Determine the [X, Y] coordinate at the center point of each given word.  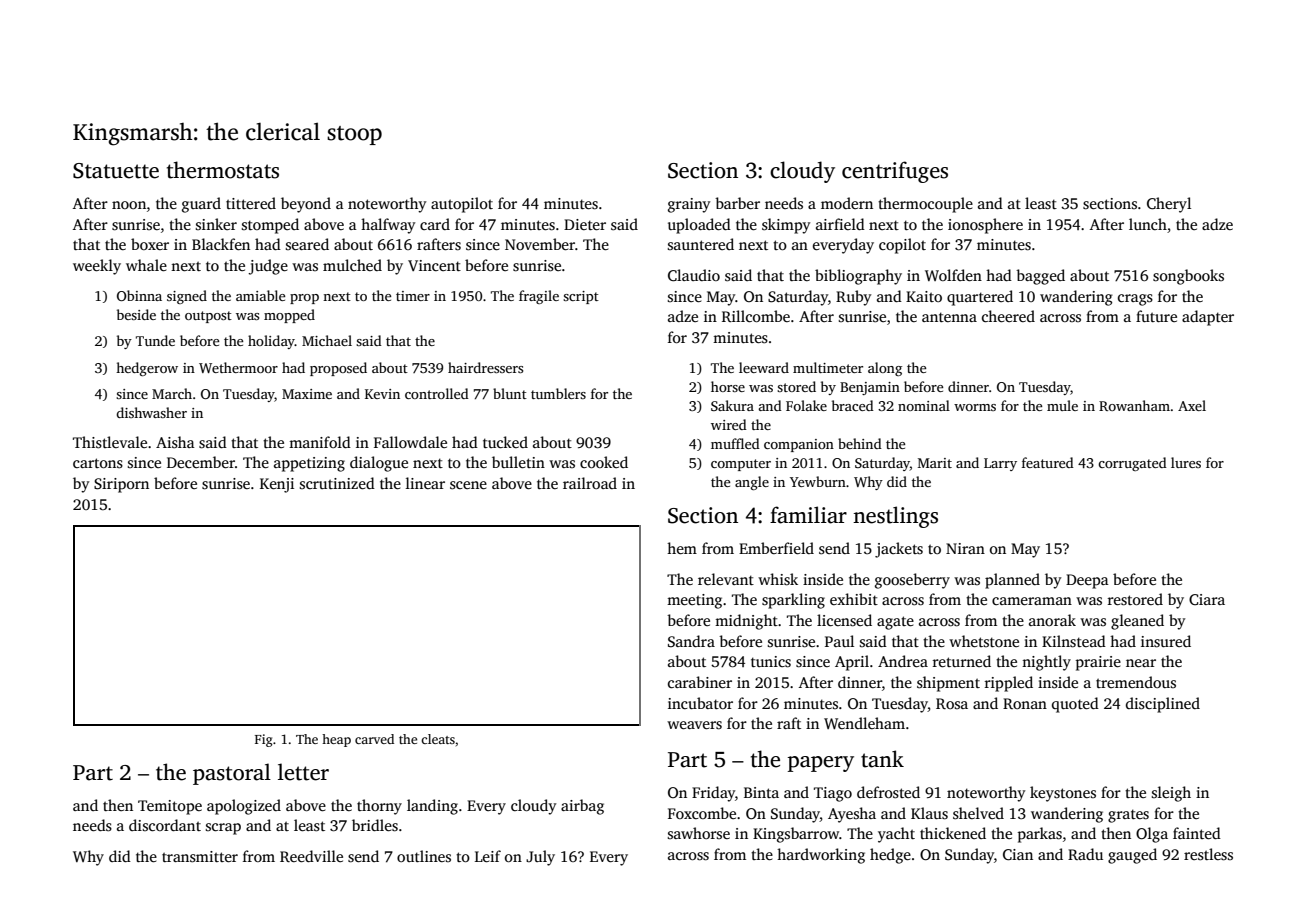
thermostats [223, 170]
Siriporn [121, 485]
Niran [965, 548]
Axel [1192, 405]
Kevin [382, 394]
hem [682, 548]
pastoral [232, 774]
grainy [689, 205]
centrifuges [895, 172]
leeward [764, 367]
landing [432, 807]
